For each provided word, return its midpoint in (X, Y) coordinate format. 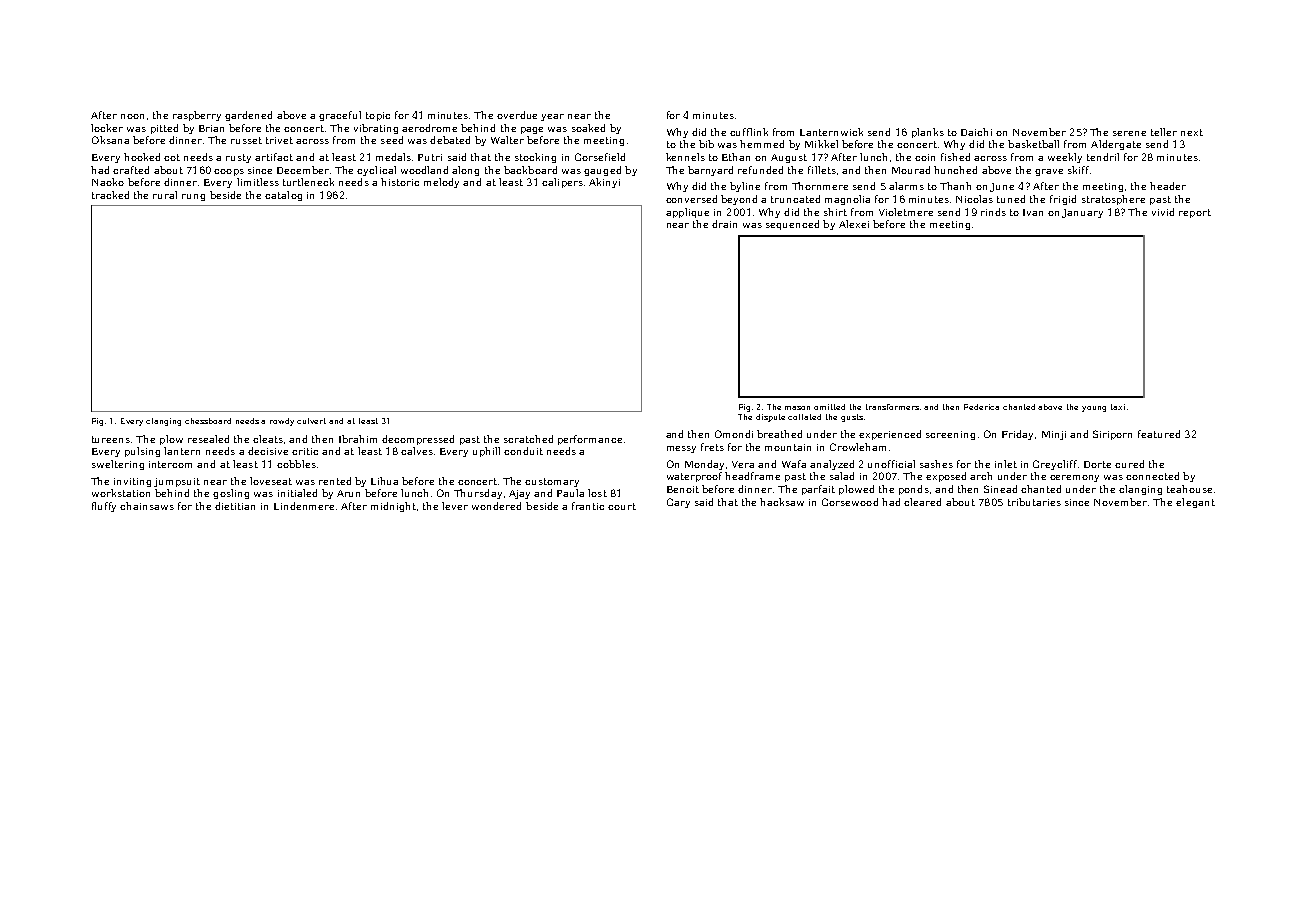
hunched (955, 170)
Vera (743, 464)
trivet (279, 140)
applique (687, 213)
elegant (1195, 503)
